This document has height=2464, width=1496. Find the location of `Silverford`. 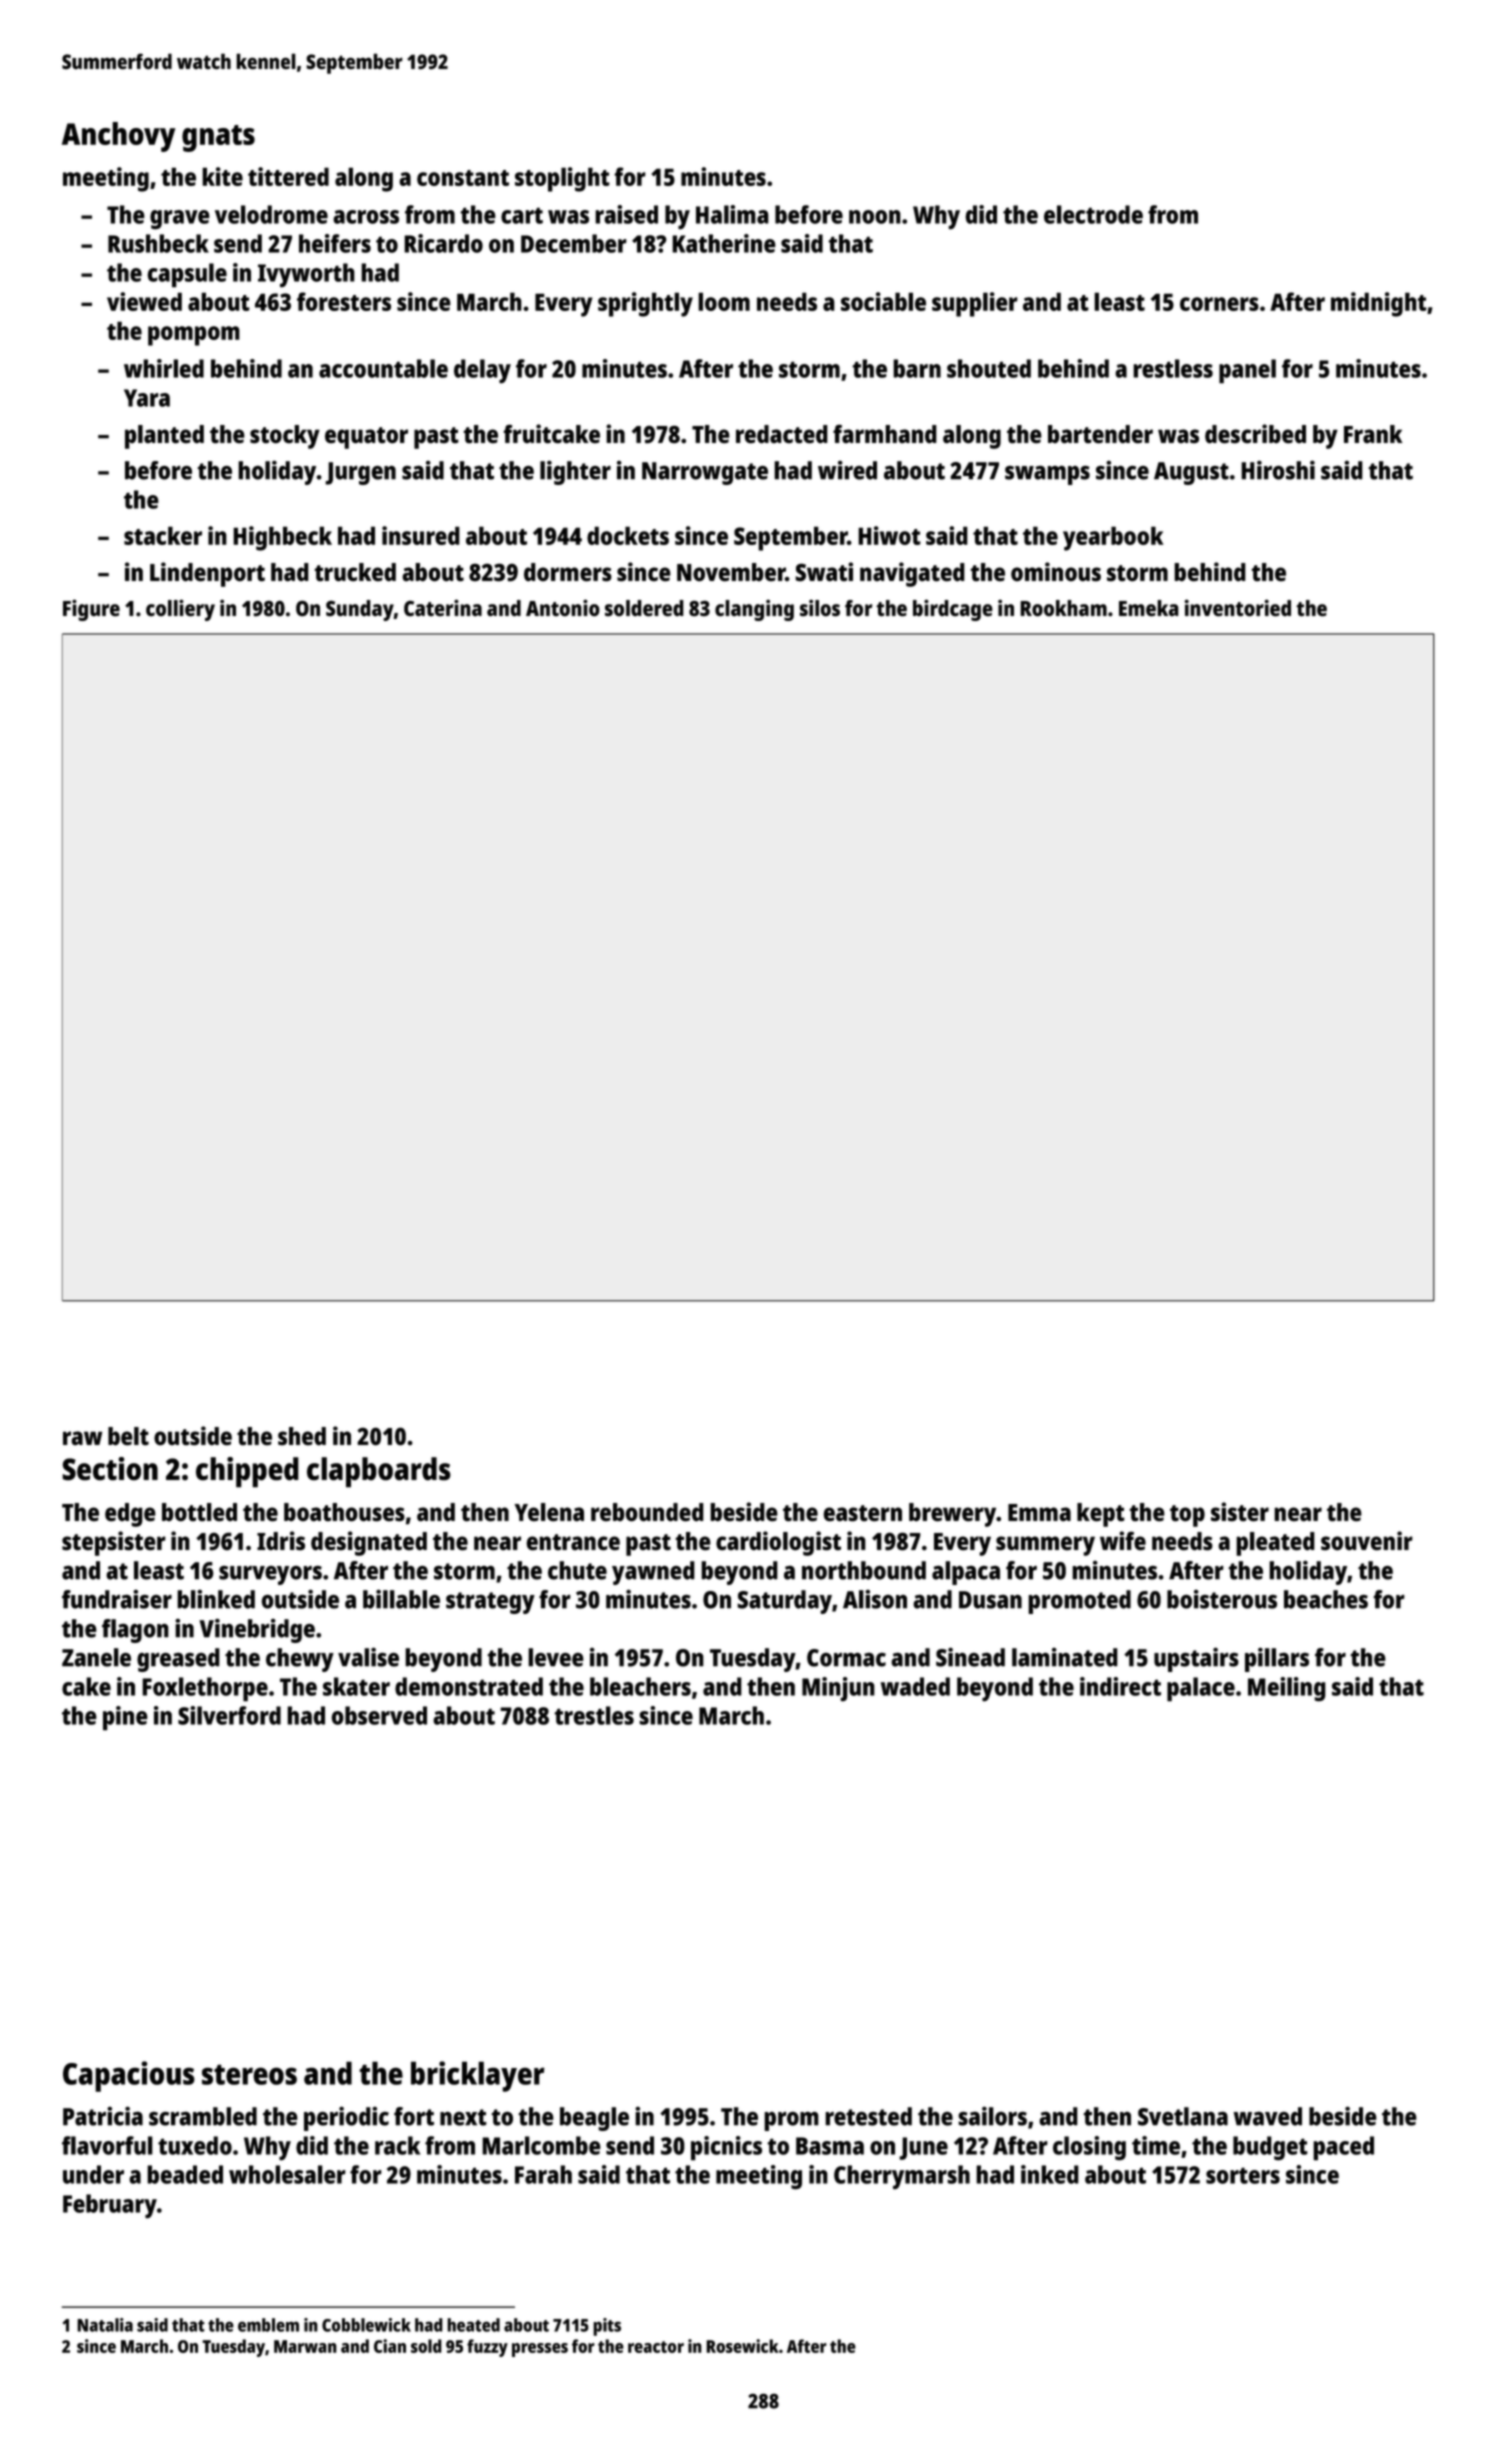

Silverford is located at coordinates (229, 1715).
